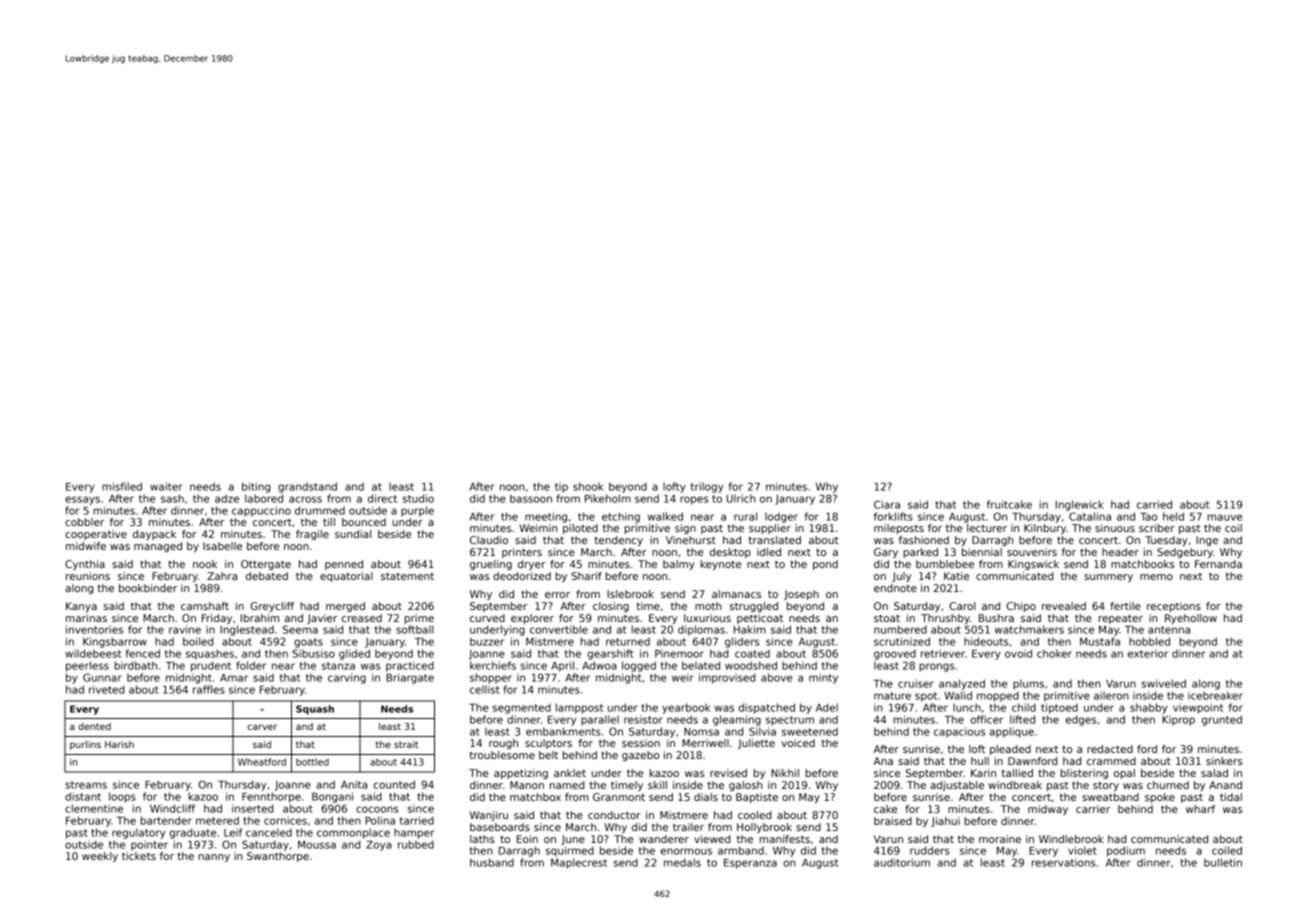 This screenshot has height=924, width=1308. Describe the element at coordinates (902, 862) in the screenshot. I see `auditorium` at that location.
